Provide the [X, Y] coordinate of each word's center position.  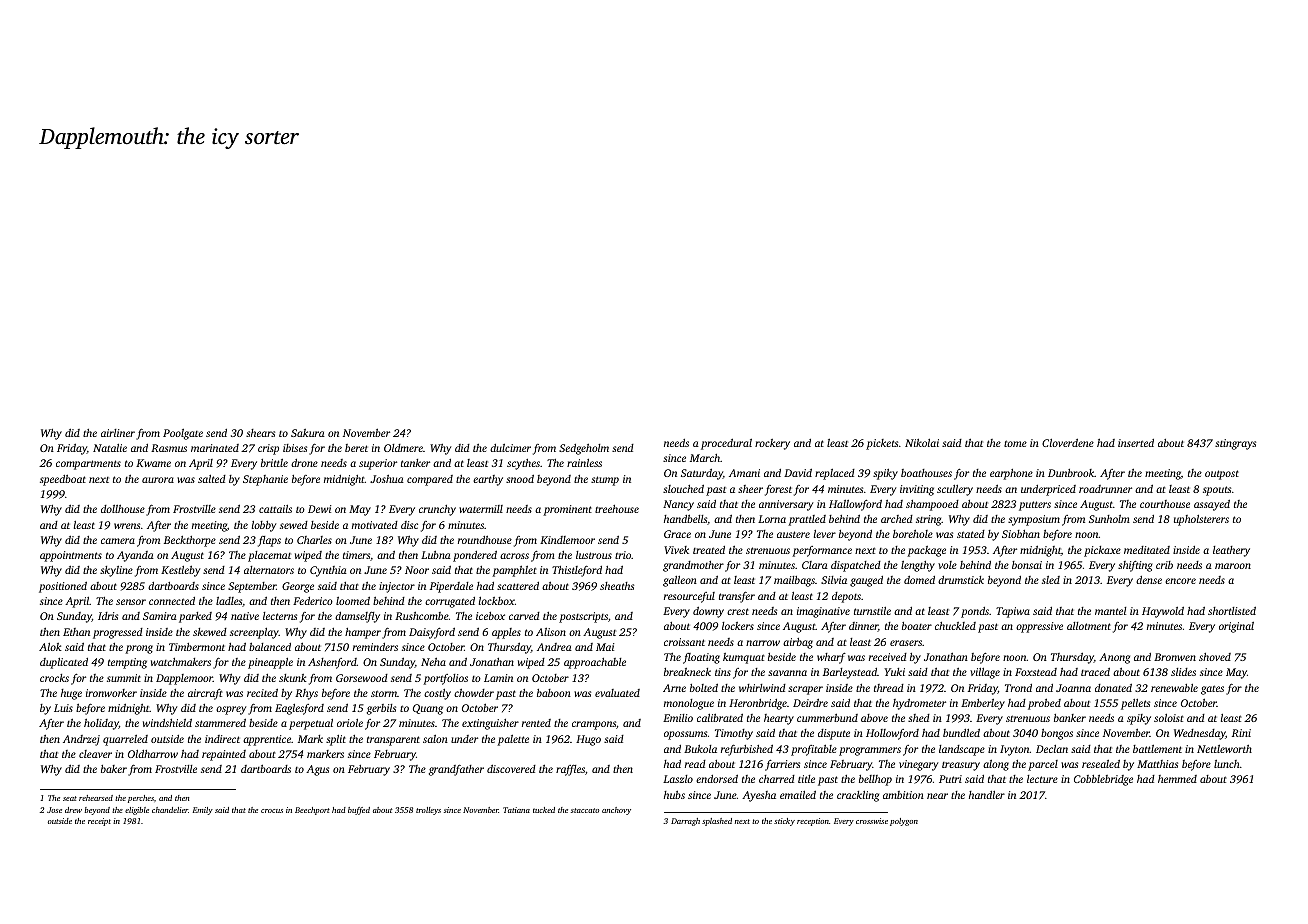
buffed [359, 811]
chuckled [955, 626]
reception [813, 822]
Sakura [308, 433]
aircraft [205, 694]
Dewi [319, 509]
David [798, 472]
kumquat [744, 658]
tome [1015, 443]
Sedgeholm [584, 449]
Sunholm [1109, 519]
